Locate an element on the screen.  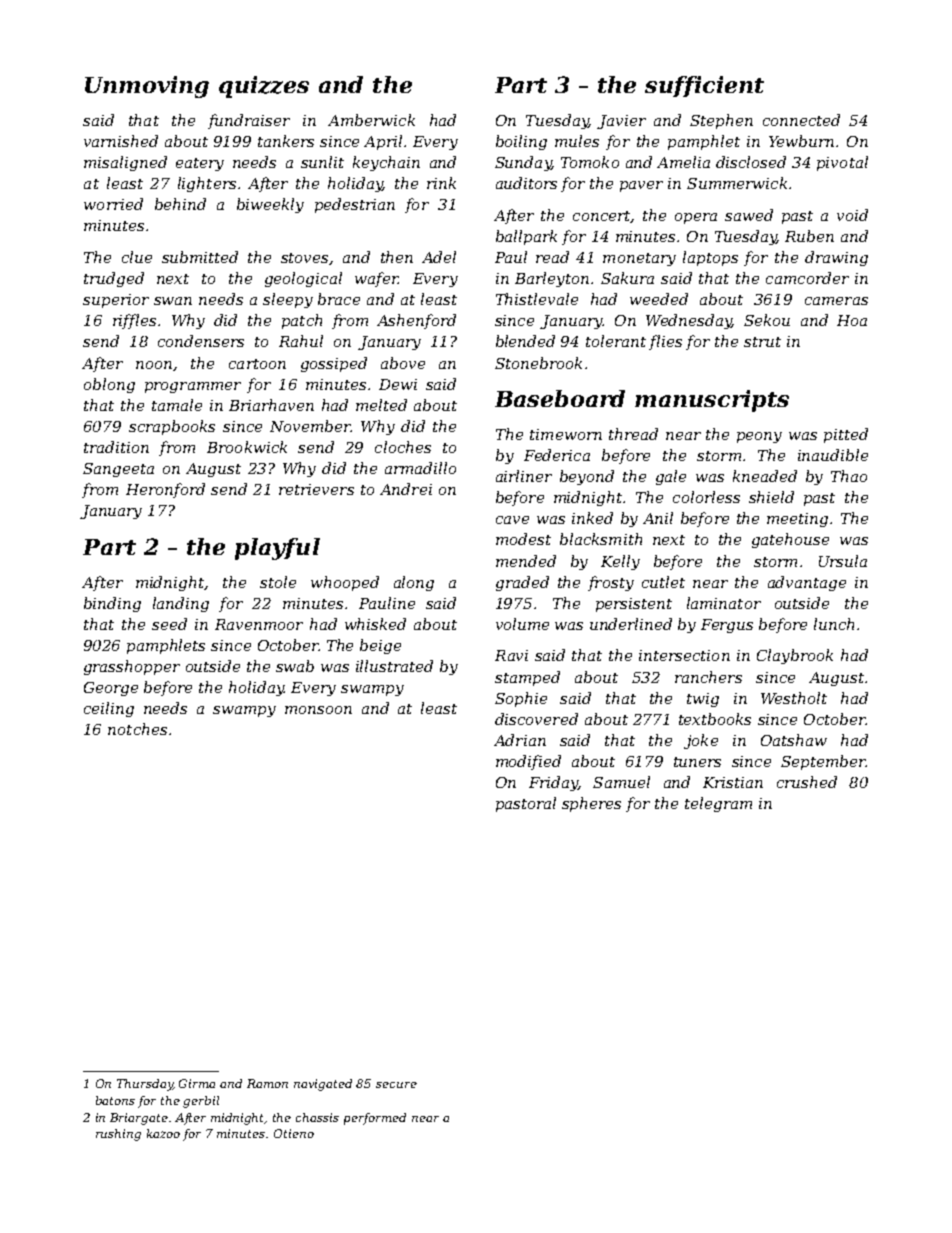
grasshopper is located at coordinates (132, 667).
